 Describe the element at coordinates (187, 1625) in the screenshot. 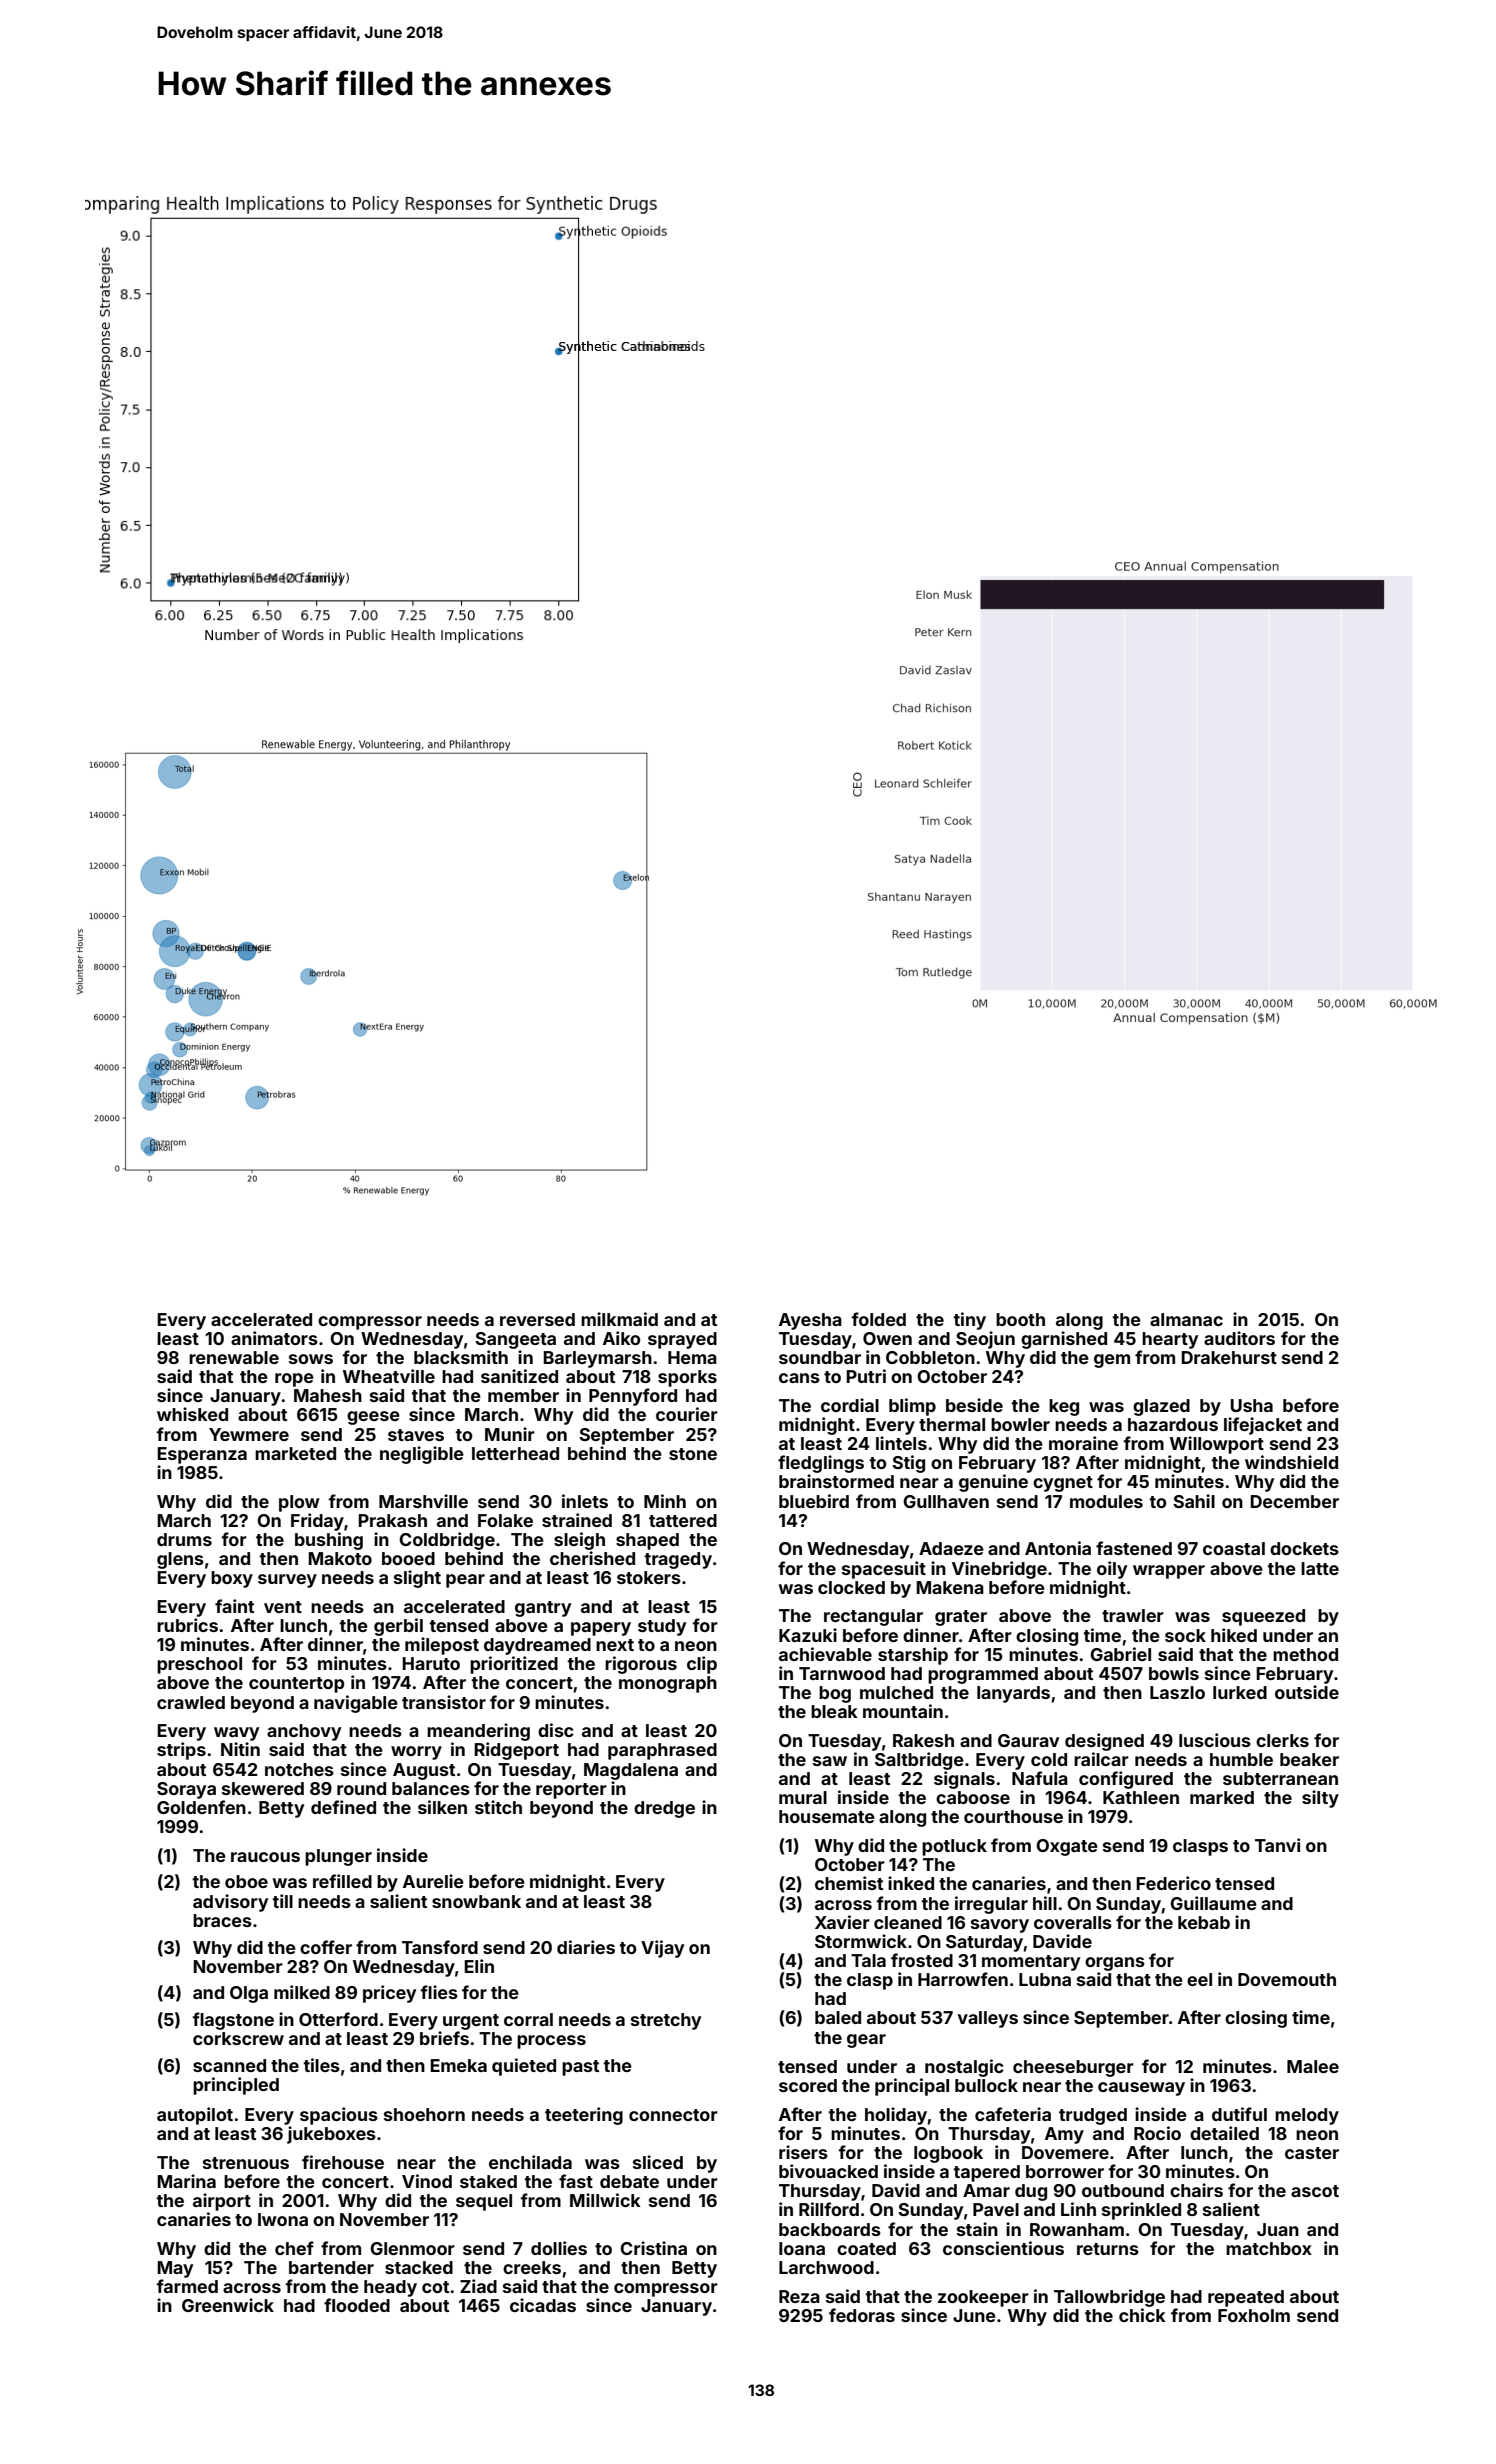

I see `rubrics` at that location.
